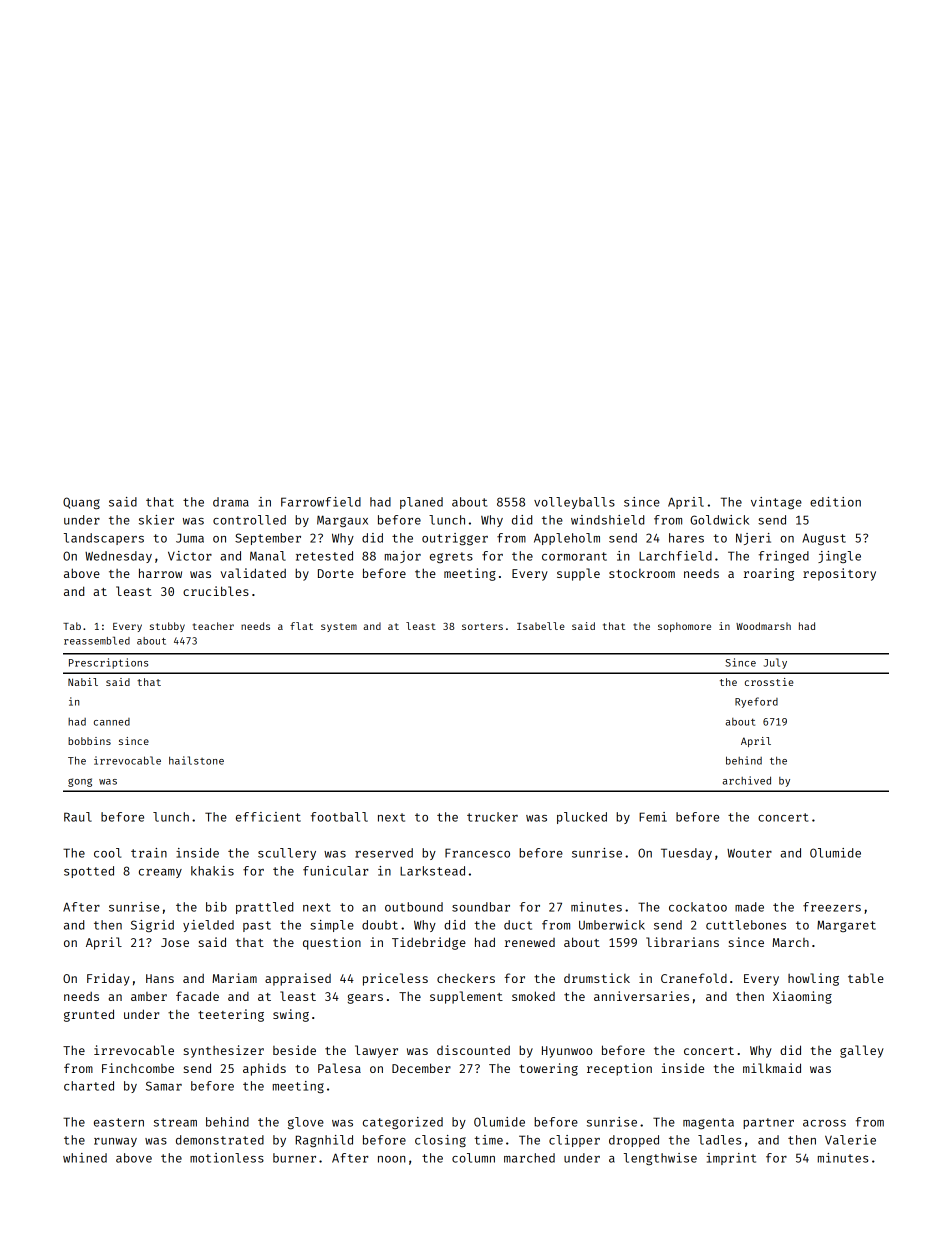  What do you see at coordinates (775, 663) in the screenshot?
I see `July` at bounding box center [775, 663].
